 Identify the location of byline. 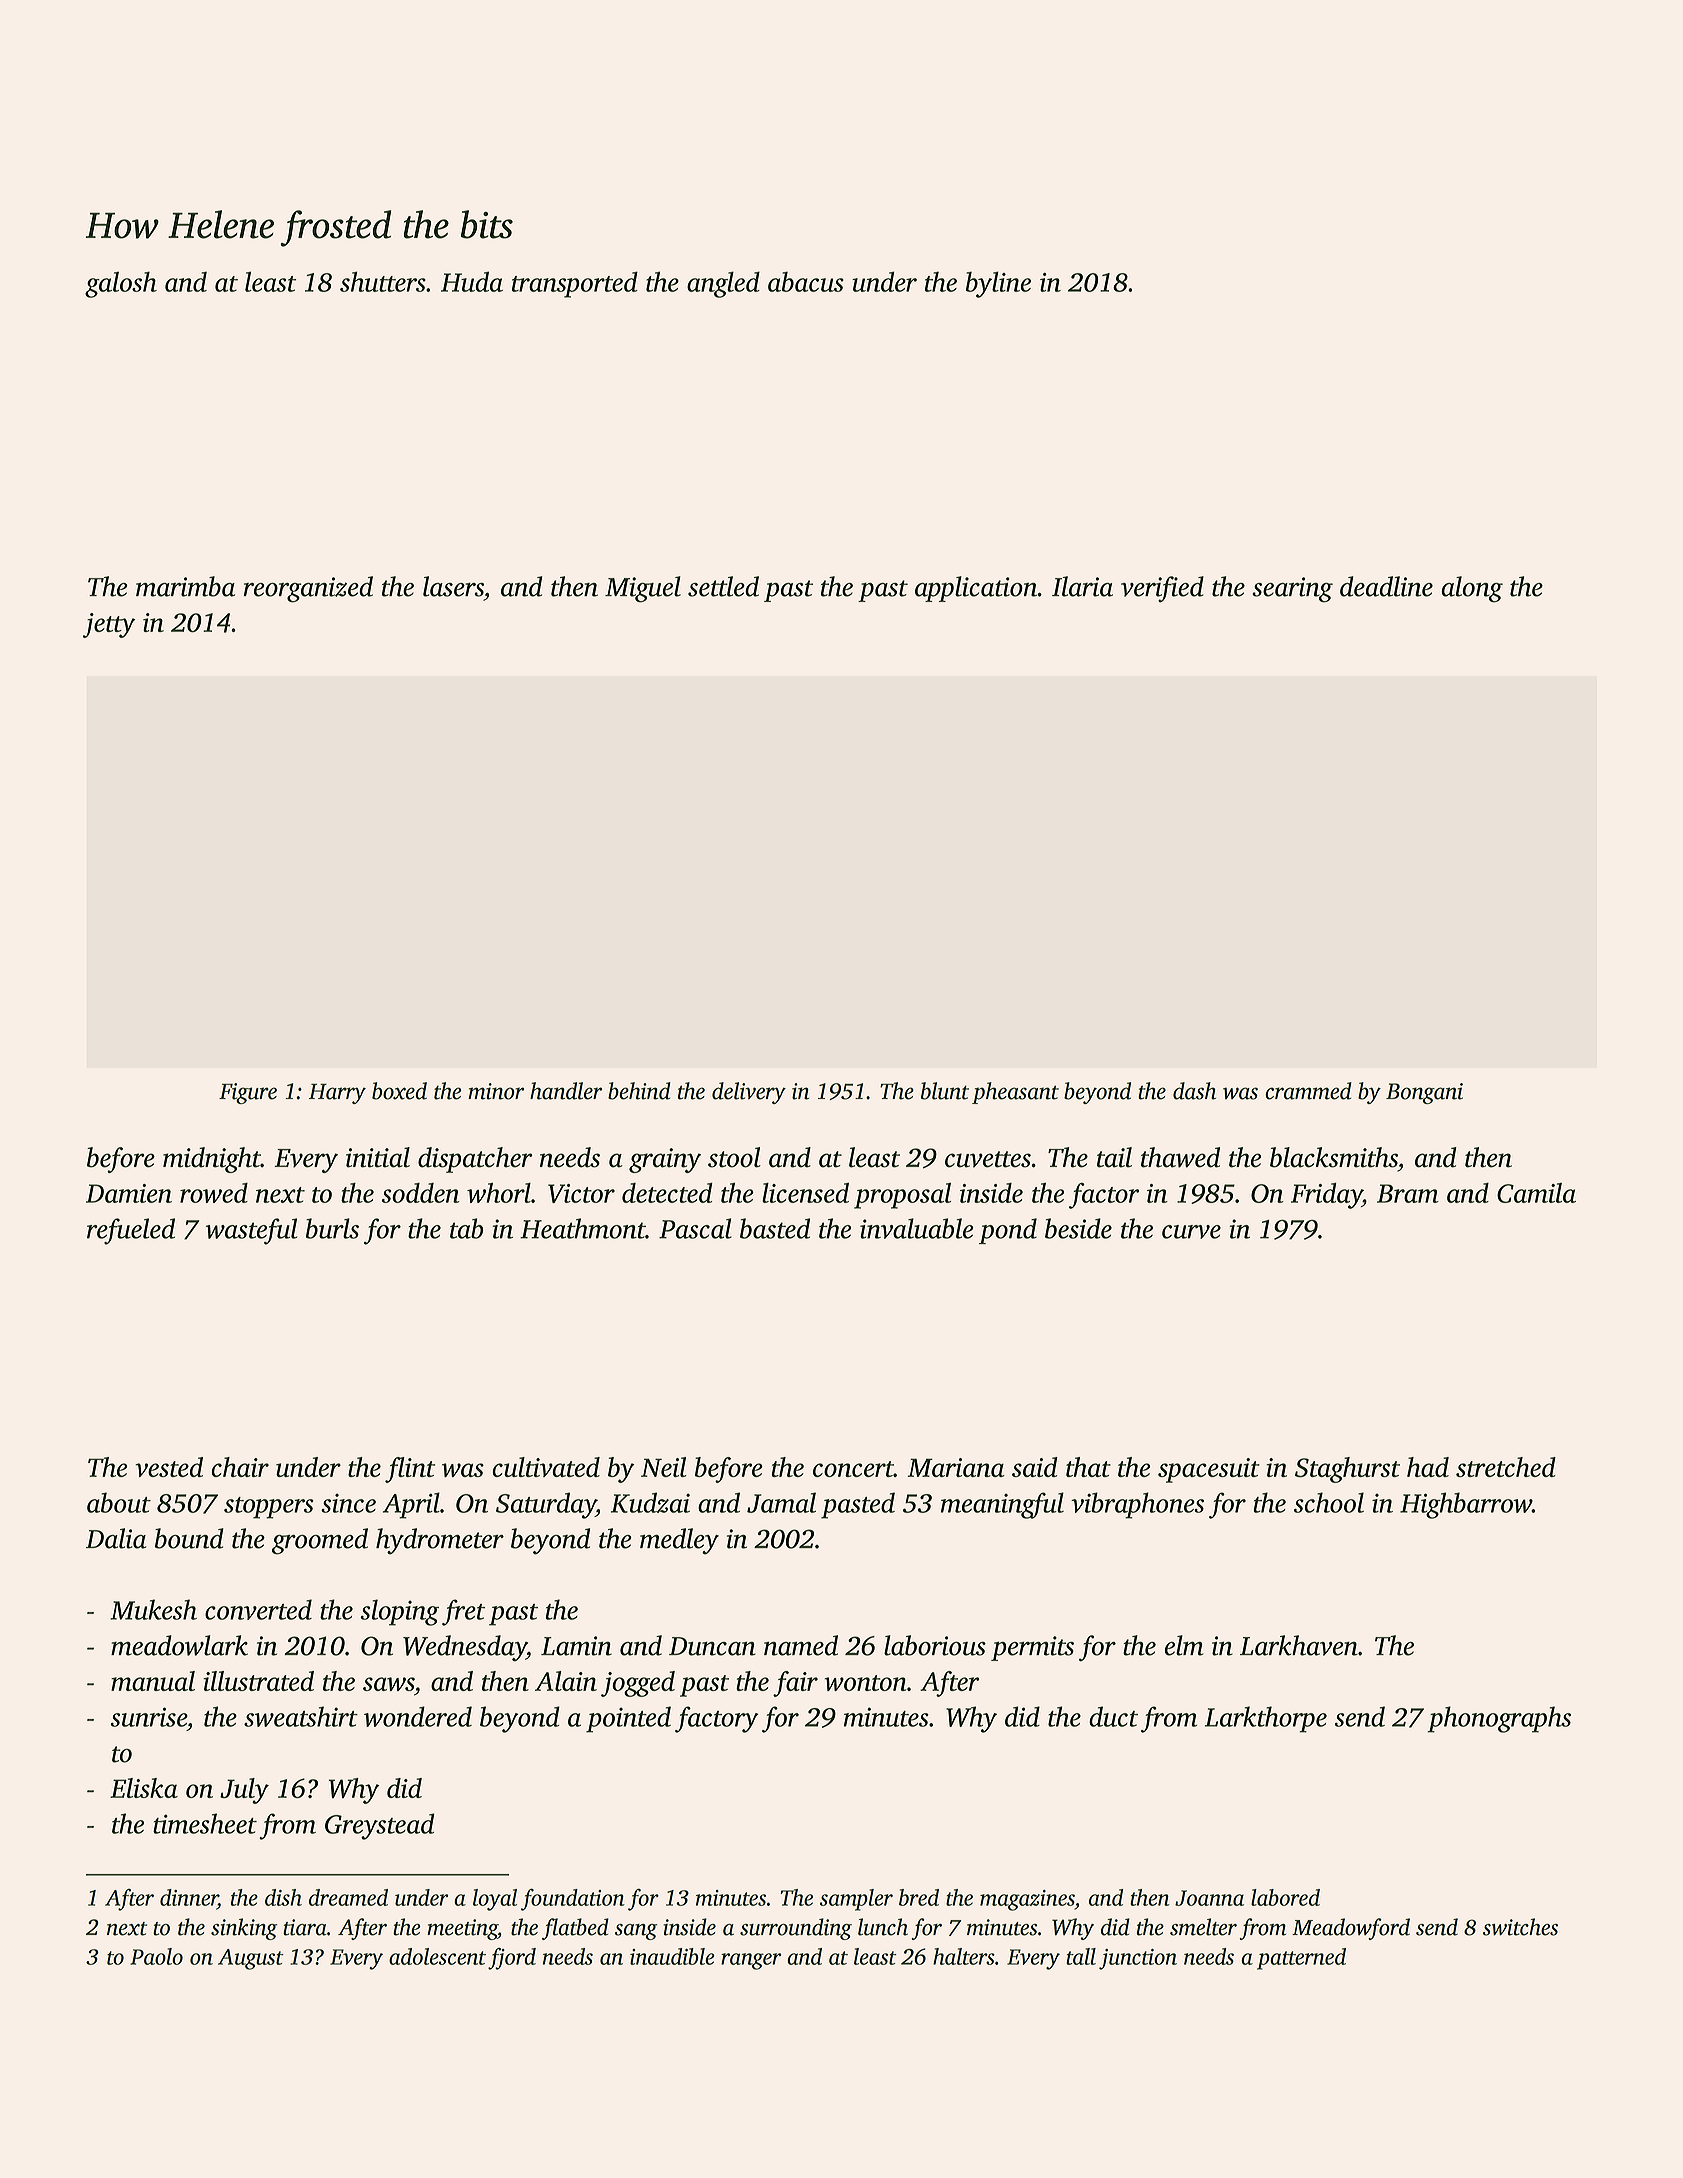
(998, 284).
